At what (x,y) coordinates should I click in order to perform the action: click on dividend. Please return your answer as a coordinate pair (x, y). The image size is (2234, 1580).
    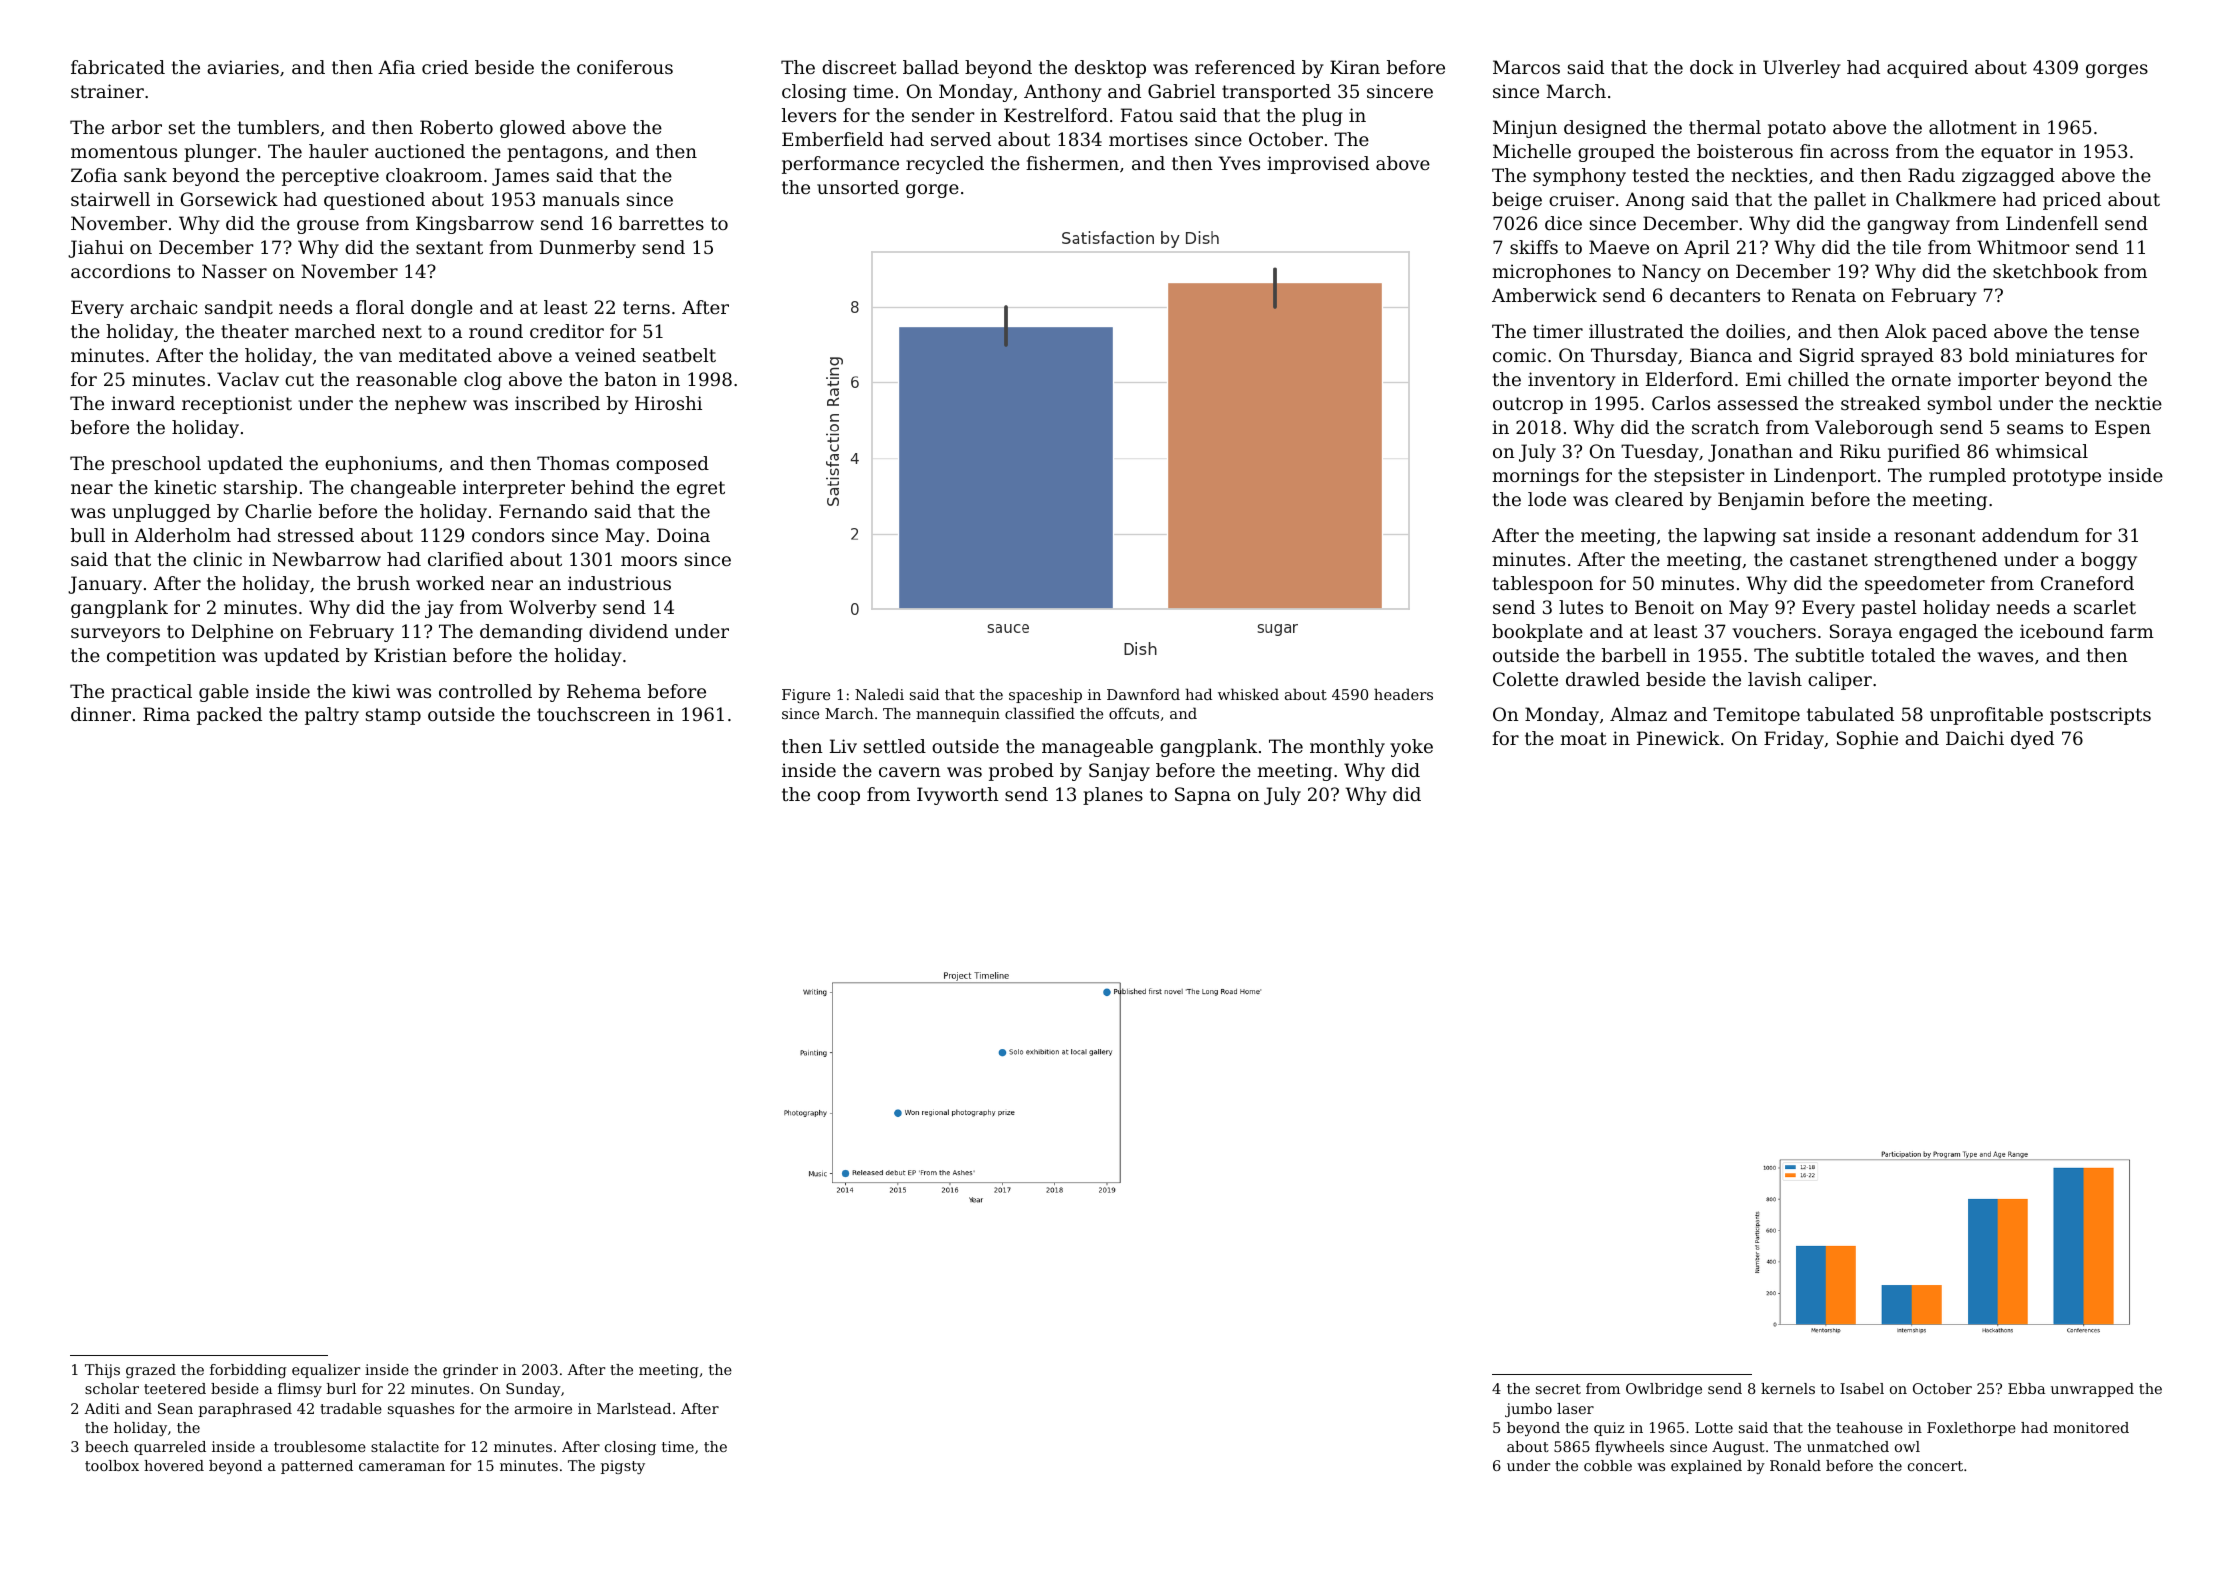
    Looking at the image, I should click on (628, 631).
